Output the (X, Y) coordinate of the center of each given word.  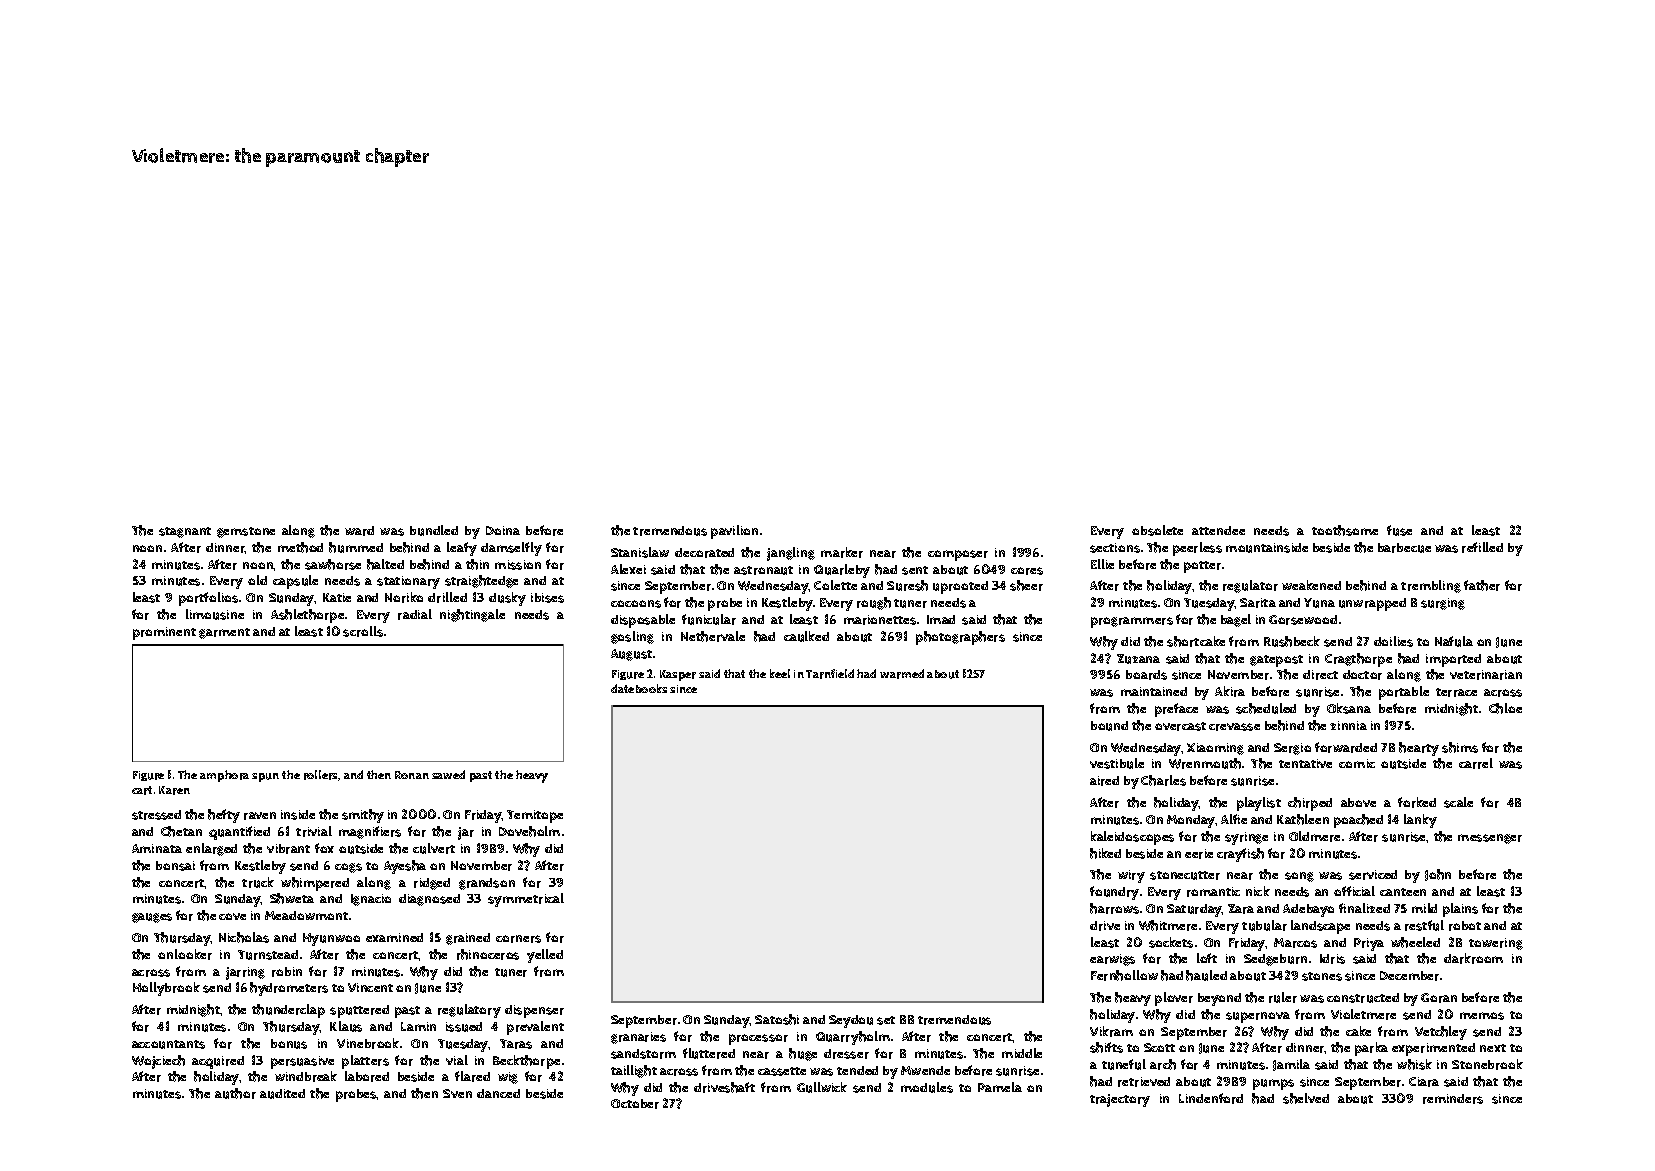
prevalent (535, 1028)
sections (1115, 548)
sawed (448, 774)
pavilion (734, 532)
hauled (1206, 975)
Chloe (1505, 708)
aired (1104, 781)
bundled (434, 530)
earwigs (1112, 960)
